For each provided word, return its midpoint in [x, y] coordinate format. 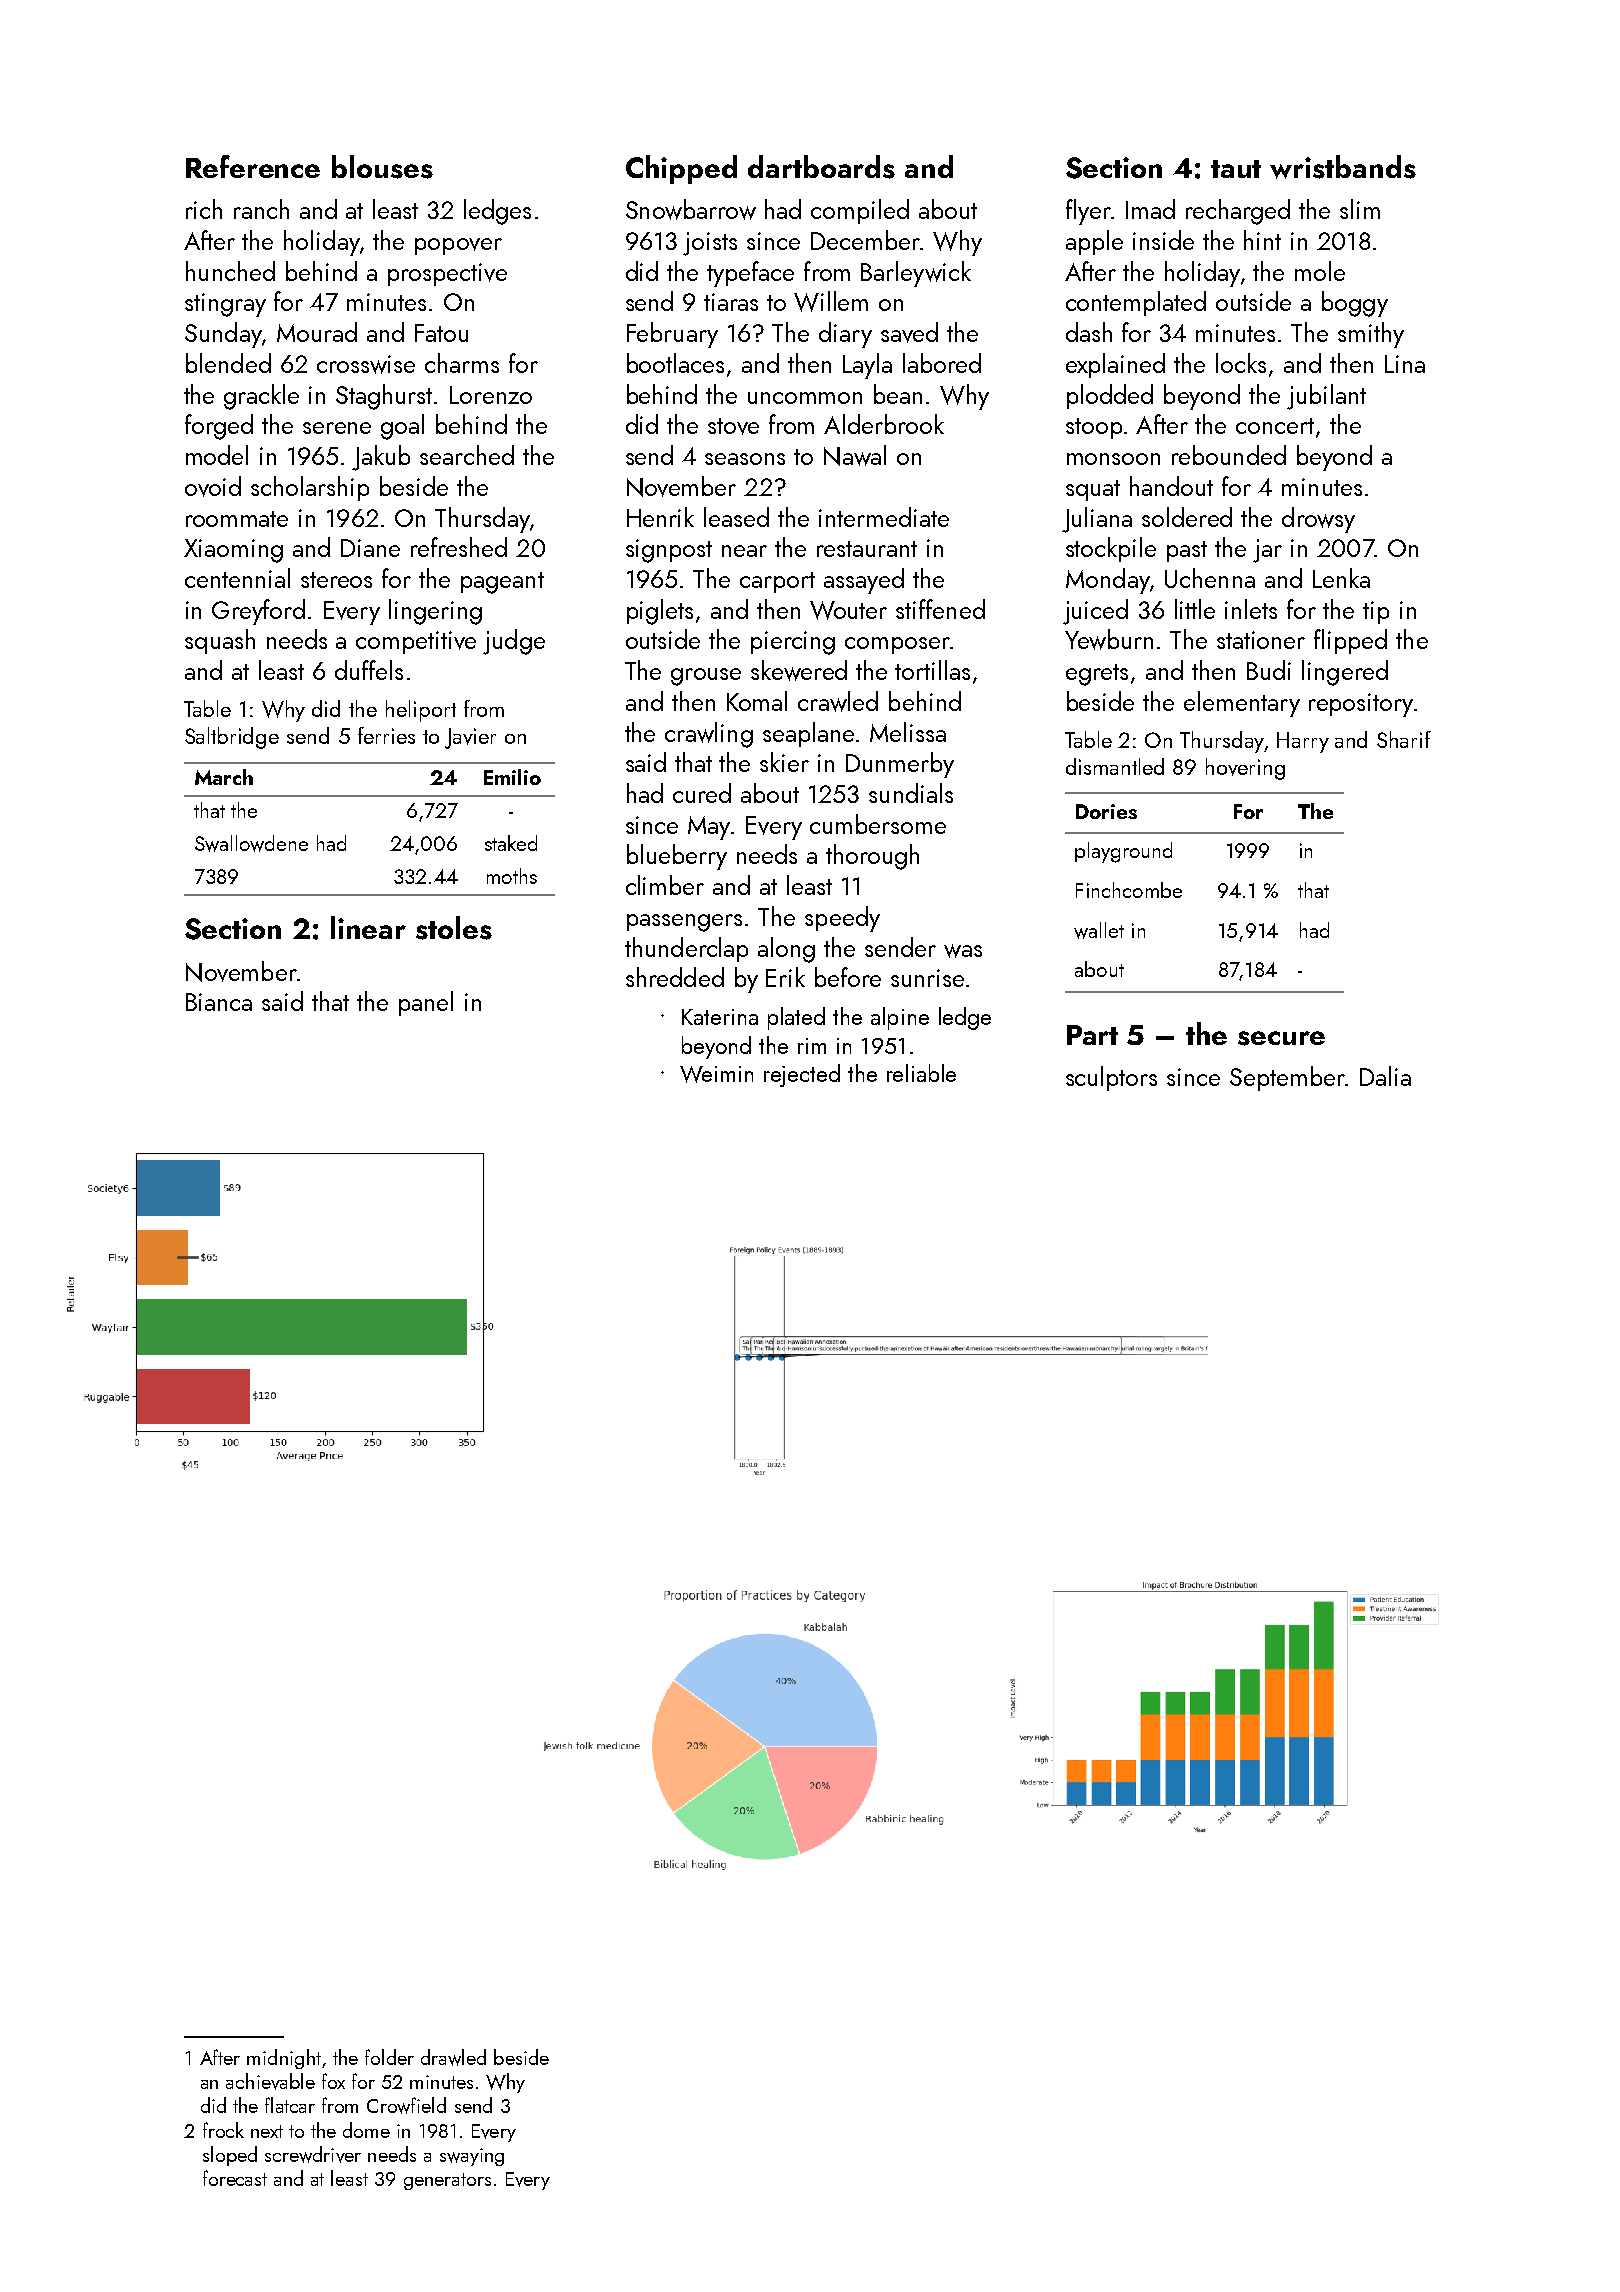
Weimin [716, 1074]
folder [389, 2057]
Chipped [681, 169]
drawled [453, 2057]
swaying [472, 2157]
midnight [284, 2059]
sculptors [1111, 1078]
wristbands [1343, 167]
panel [426, 1003]
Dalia [1385, 1076]
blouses [382, 167]
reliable [921, 1073]
